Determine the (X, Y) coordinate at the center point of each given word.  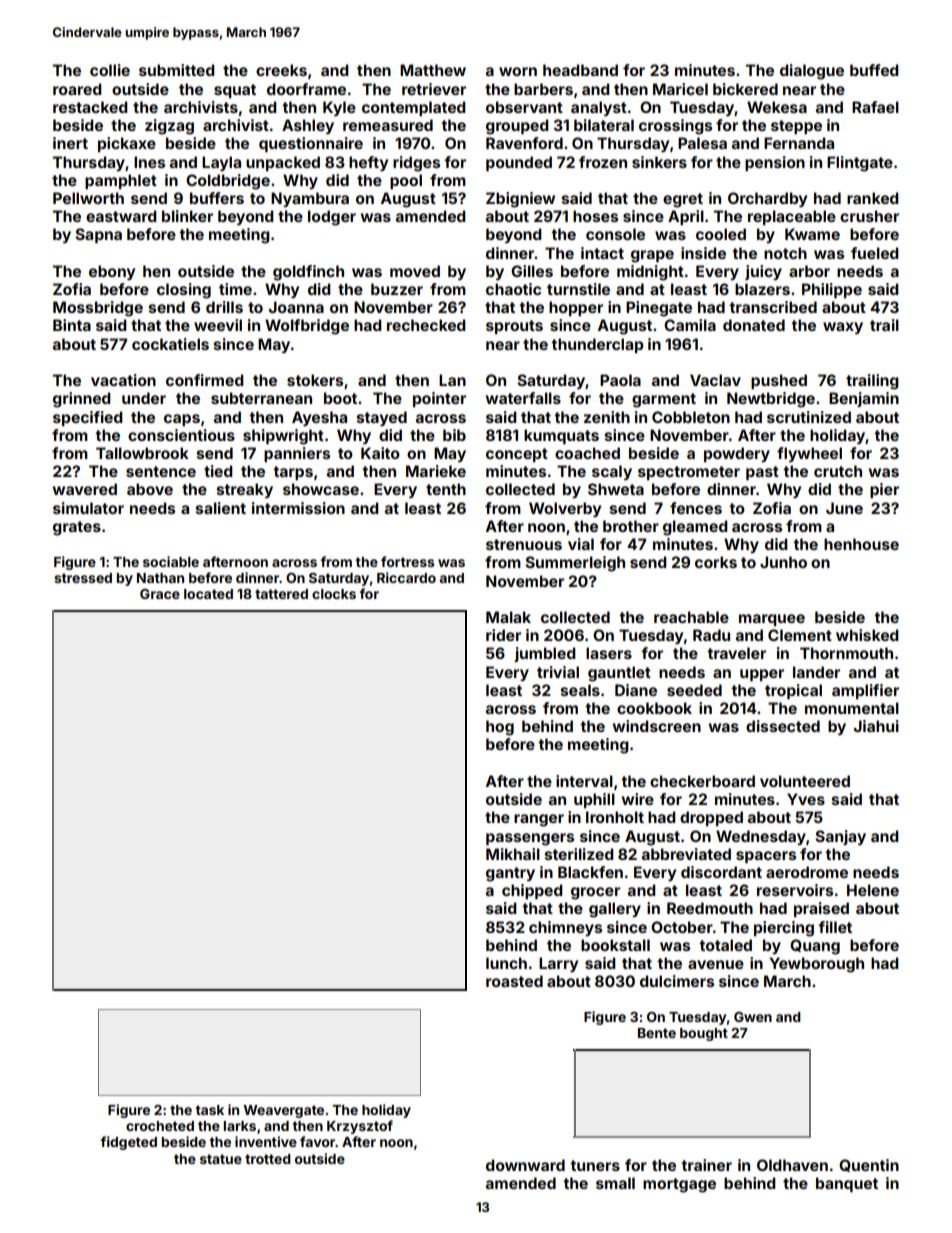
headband (580, 70)
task (209, 1110)
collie (110, 70)
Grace (160, 594)
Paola (620, 380)
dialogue (812, 72)
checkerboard (702, 781)
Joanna (296, 307)
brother (631, 526)
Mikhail (513, 854)
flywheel (809, 454)
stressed (83, 578)
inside (703, 253)
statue (221, 1159)
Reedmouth (710, 908)
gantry (510, 874)
